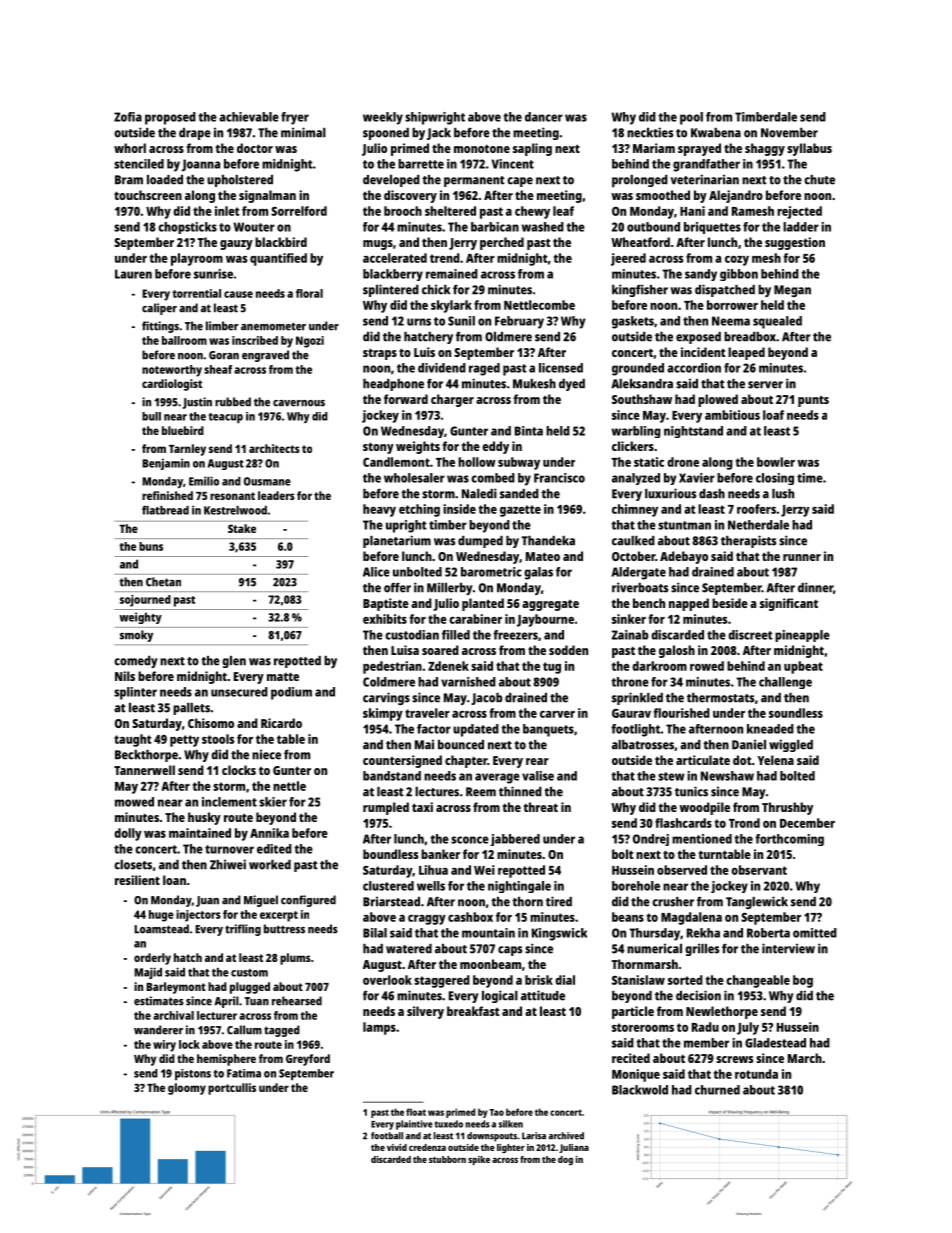 The height and width of the screenshot is (1233, 952). What do you see at coordinates (224, 355) in the screenshot?
I see `Goran` at bounding box center [224, 355].
